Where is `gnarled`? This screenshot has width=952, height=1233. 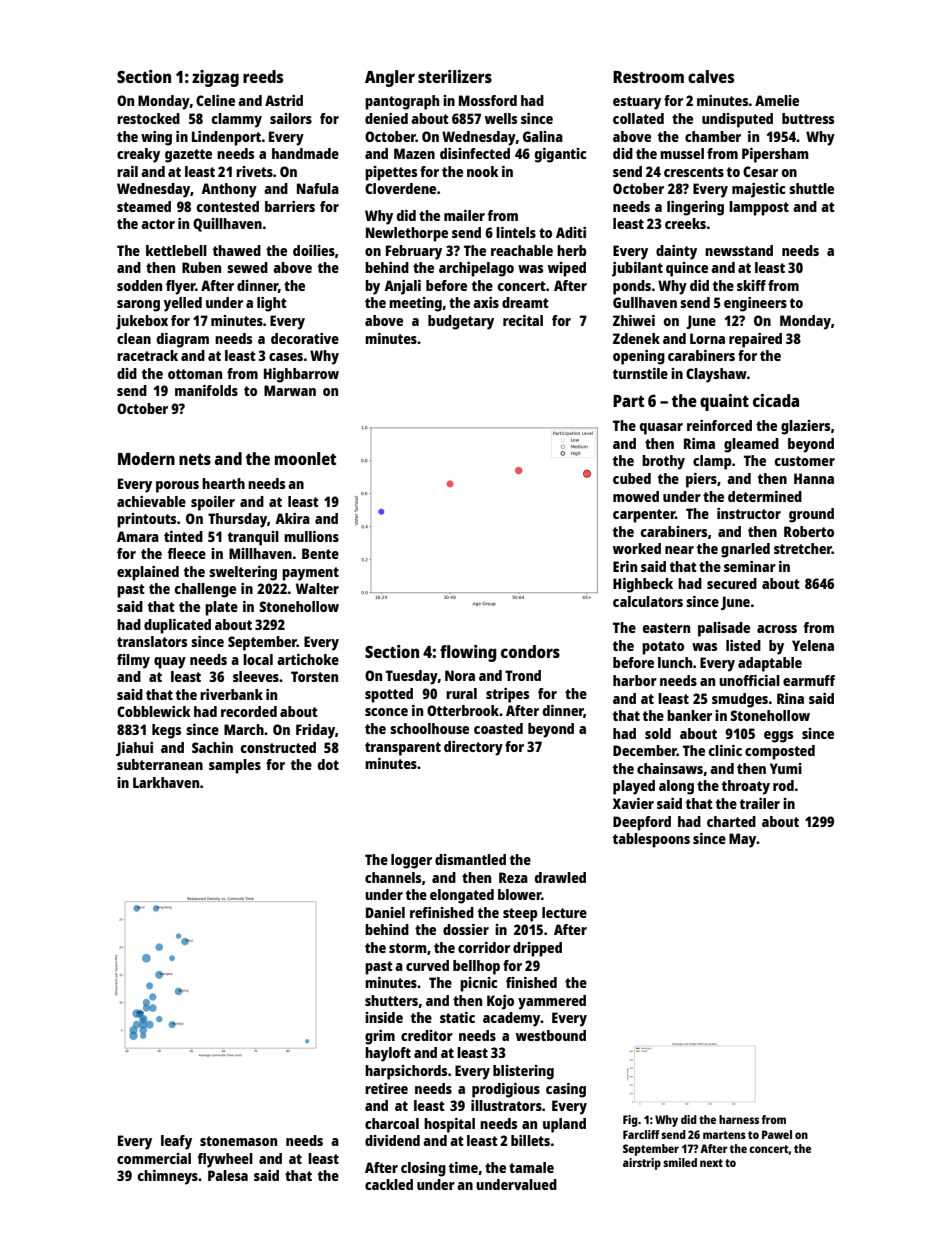 gnarled is located at coordinates (745, 550).
